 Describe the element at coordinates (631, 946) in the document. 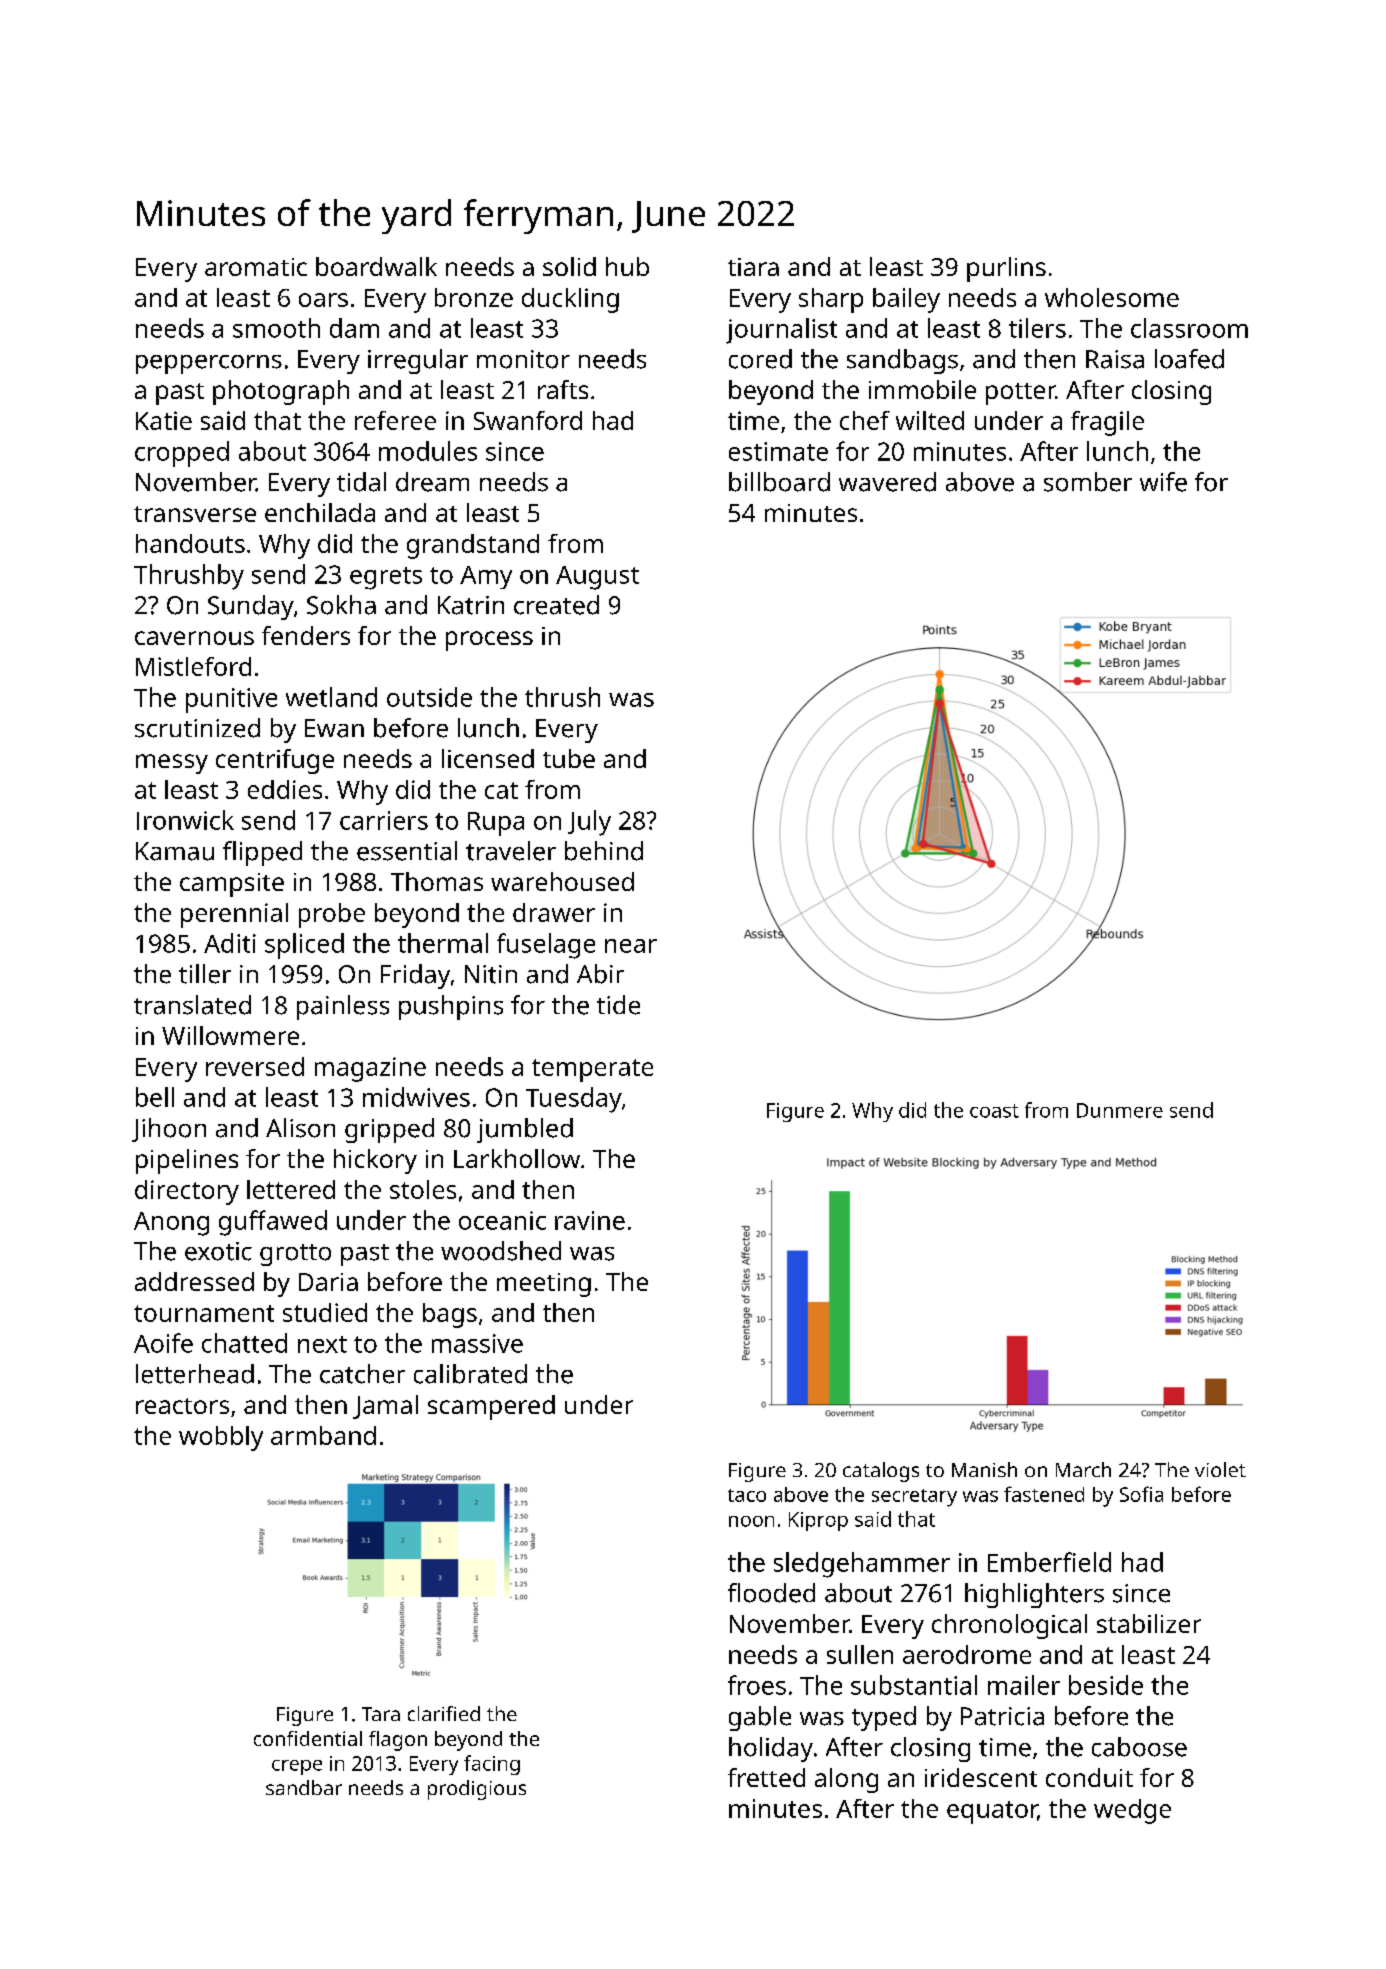

I see `near` at that location.
